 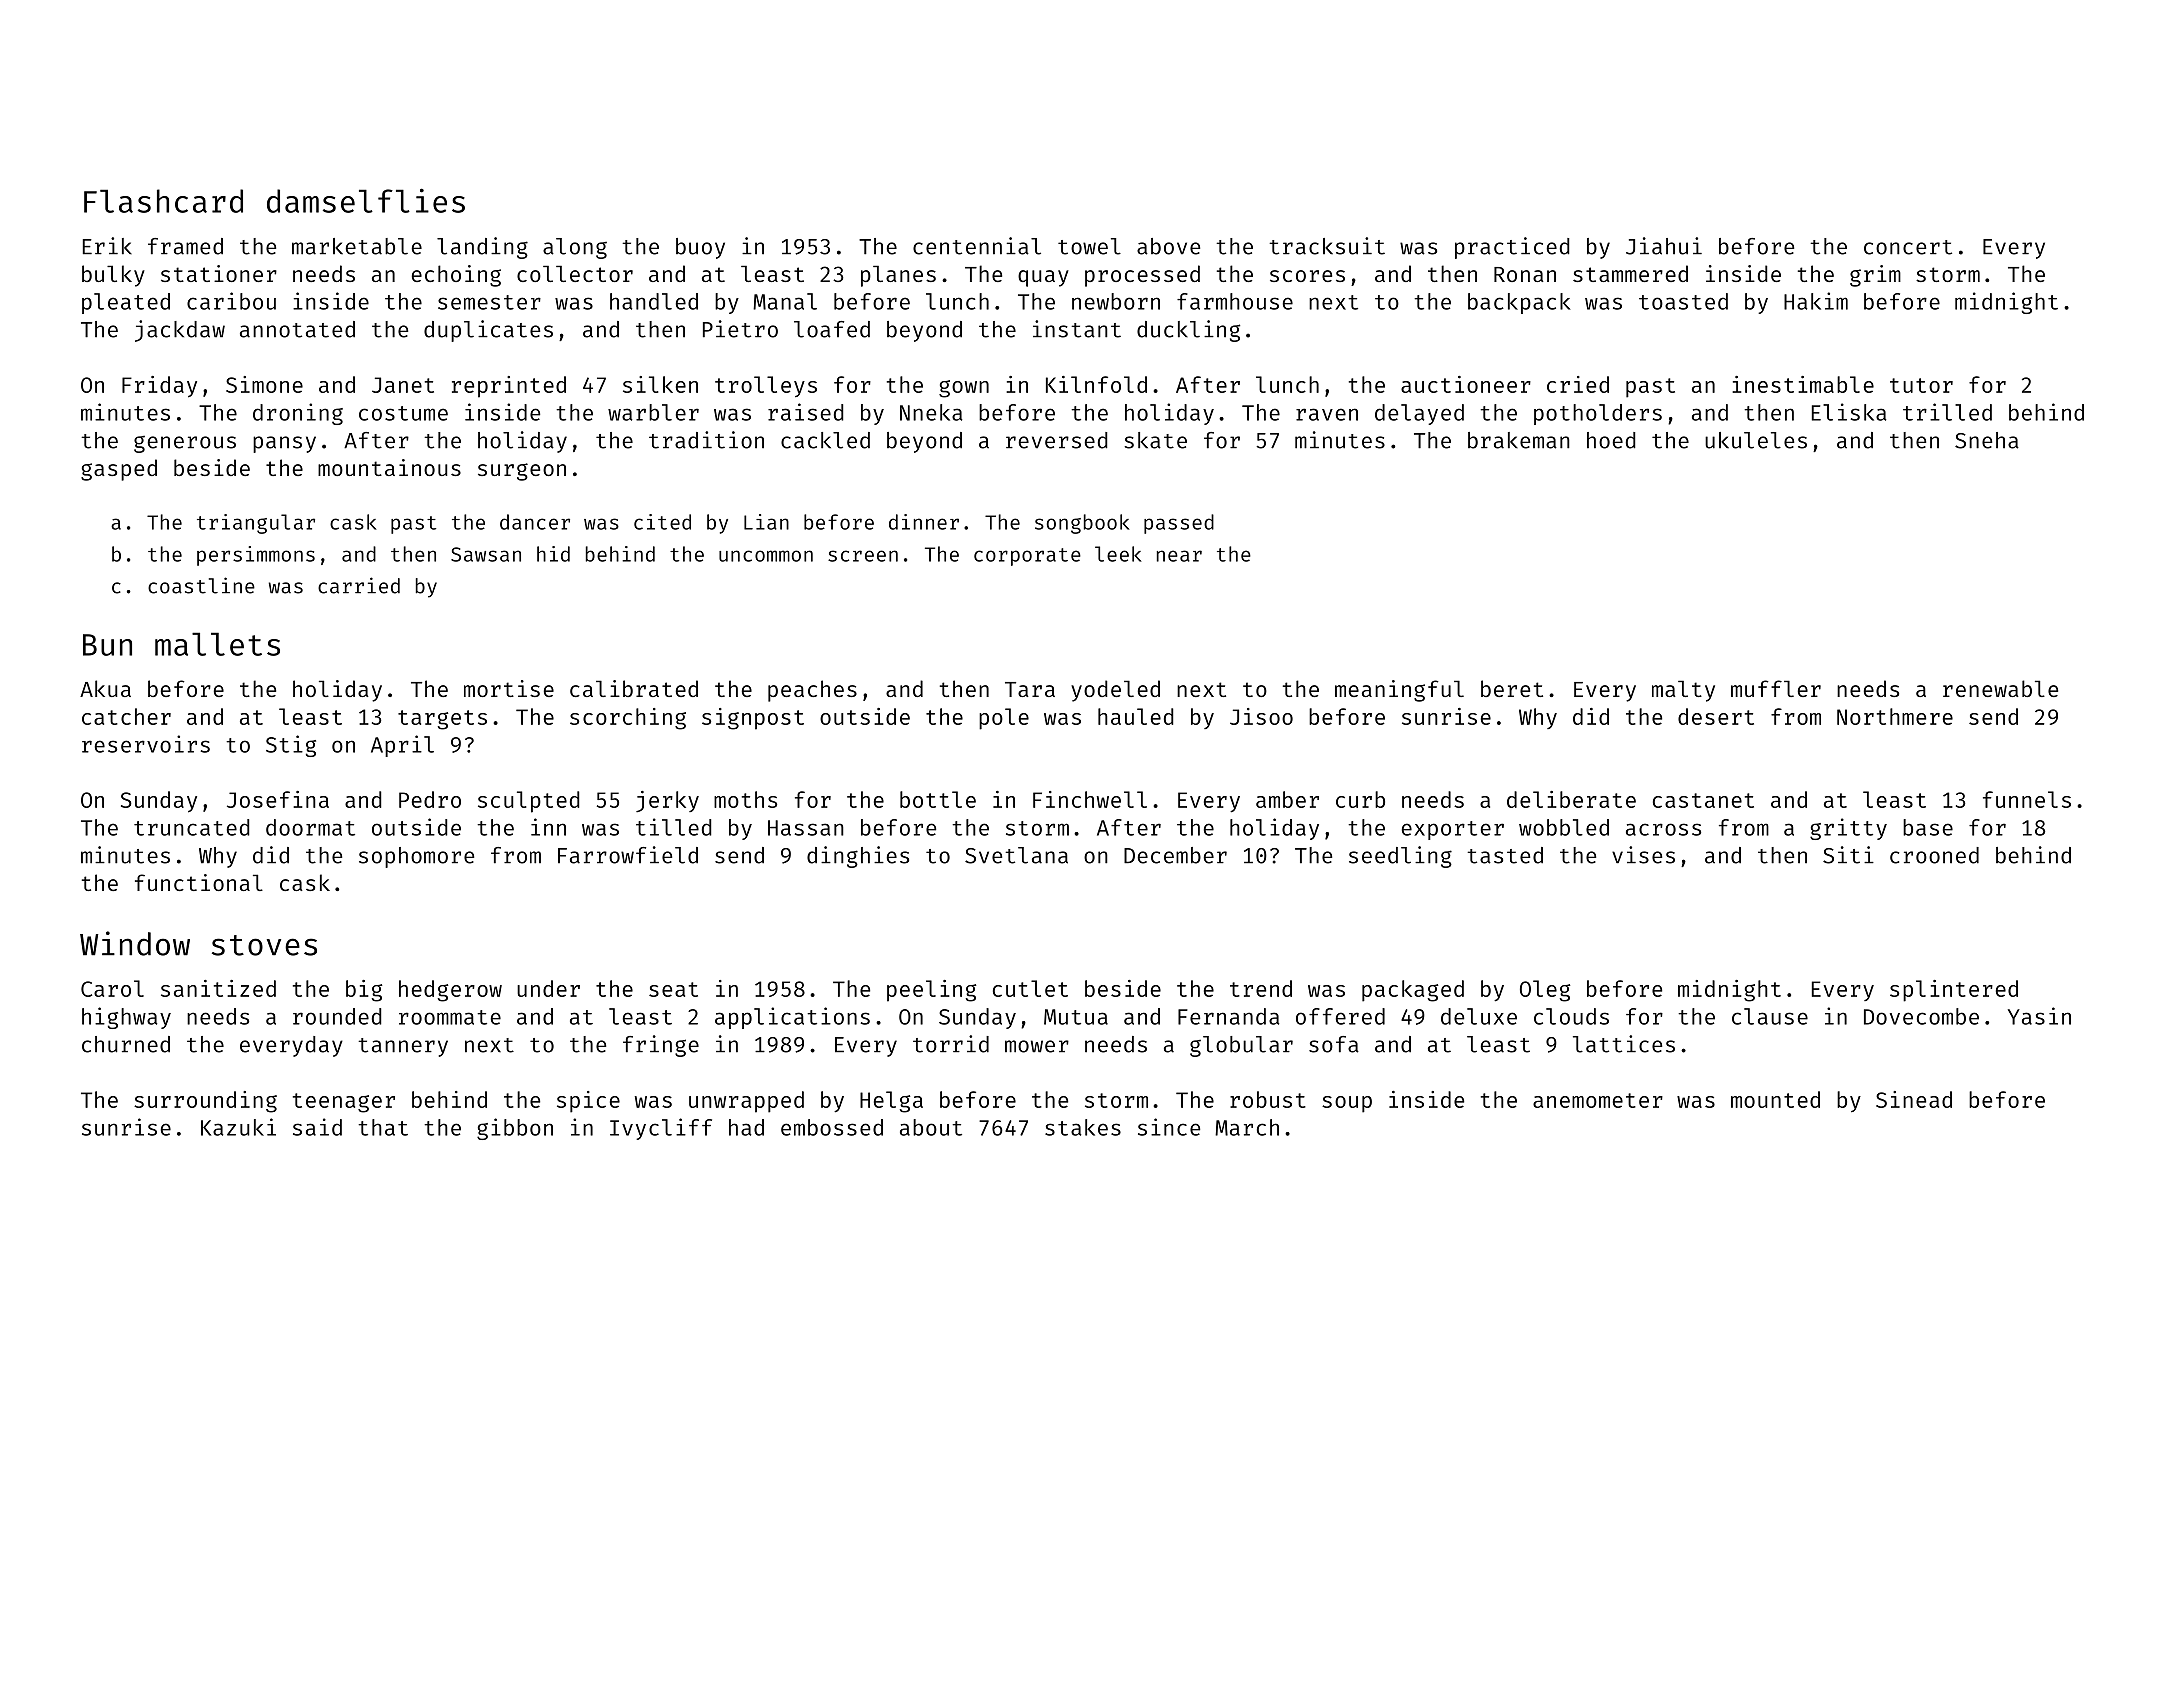 What do you see at coordinates (858, 857) in the screenshot?
I see `dinghies` at bounding box center [858, 857].
